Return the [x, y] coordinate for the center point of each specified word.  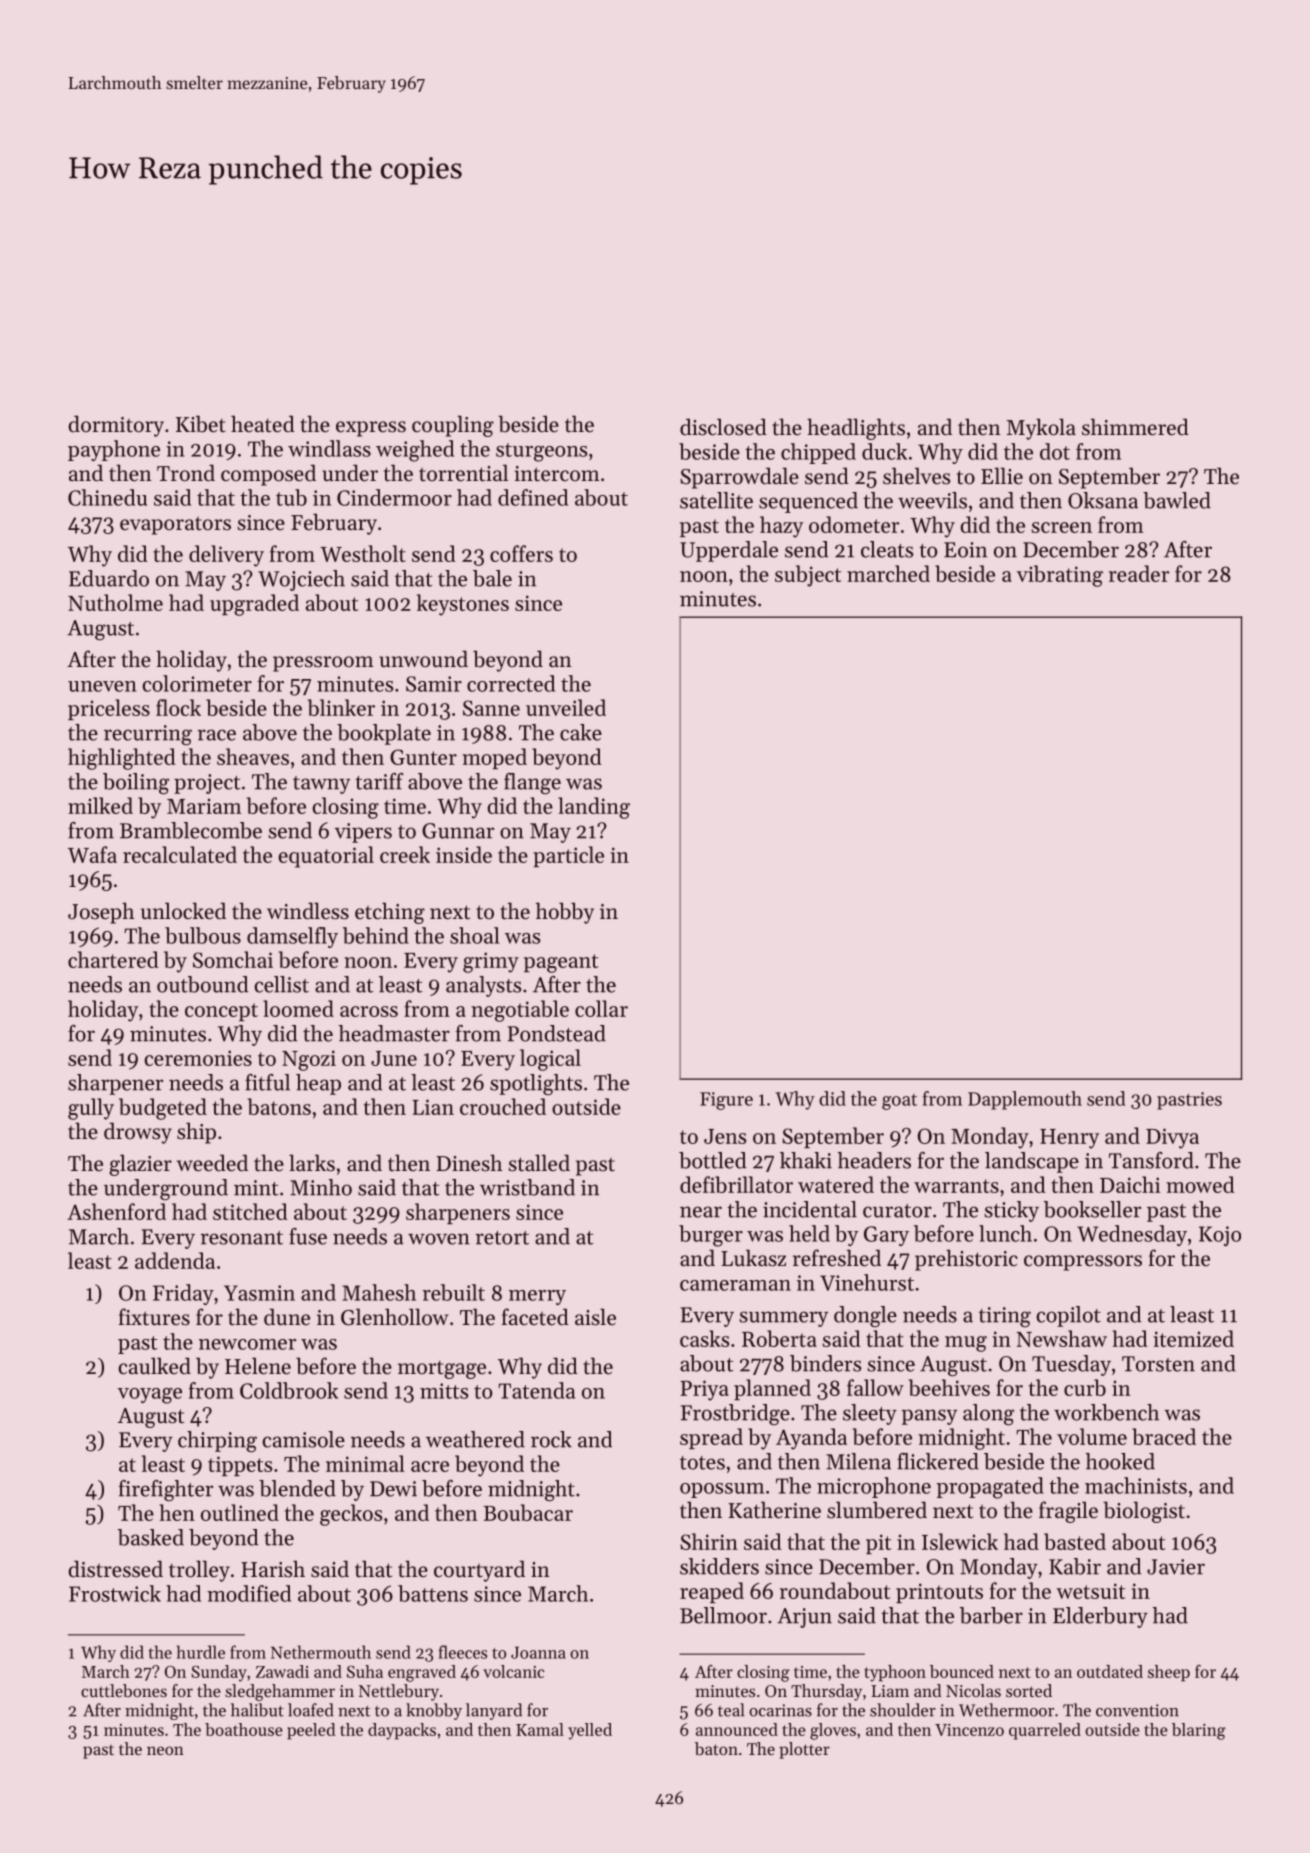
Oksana [1103, 500]
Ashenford [116, 1211]
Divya [1172, 1138]
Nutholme [115, 602]
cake [581, 732]
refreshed [837, 1258]
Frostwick [115, 1593]
